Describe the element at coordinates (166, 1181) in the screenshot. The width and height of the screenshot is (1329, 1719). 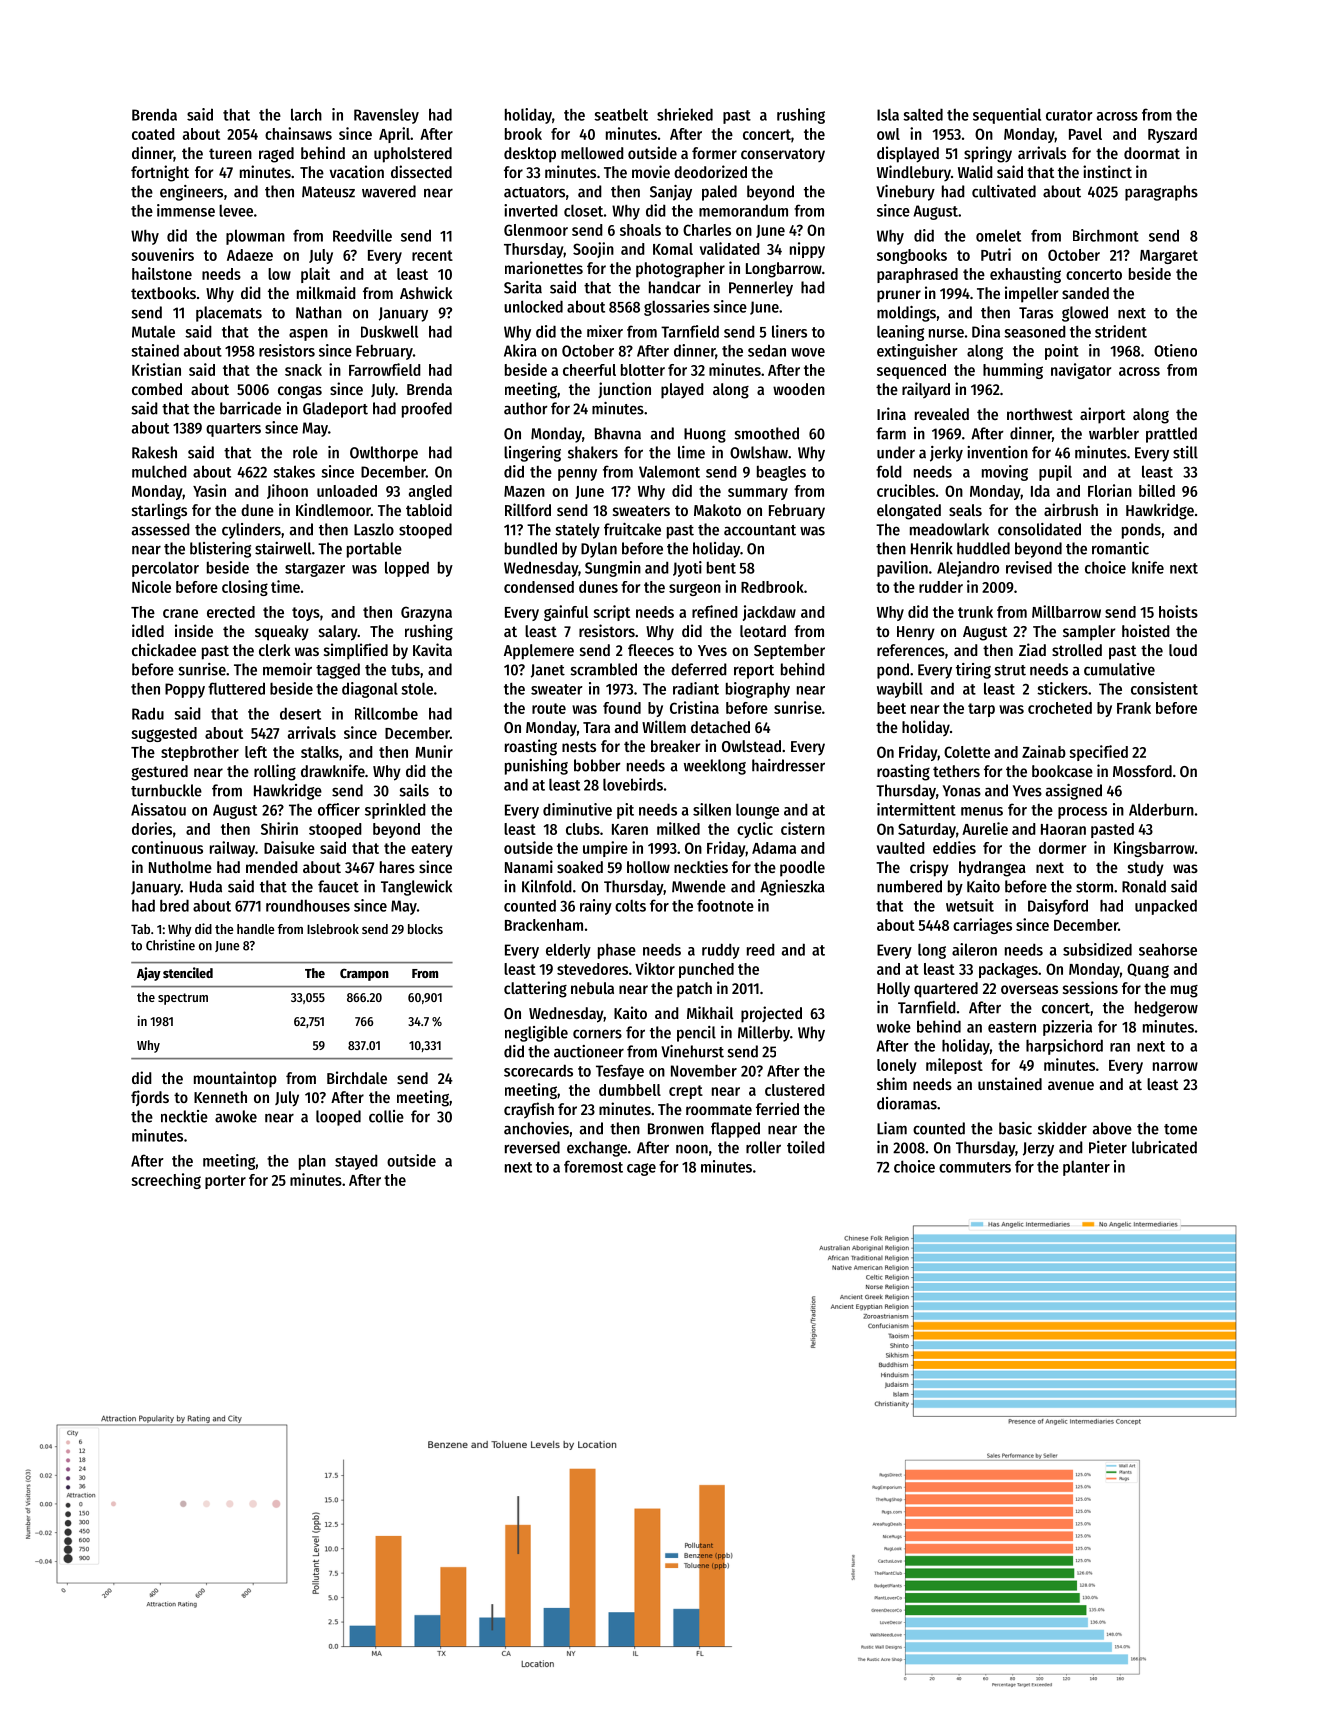
I see `screeching` at that location.
